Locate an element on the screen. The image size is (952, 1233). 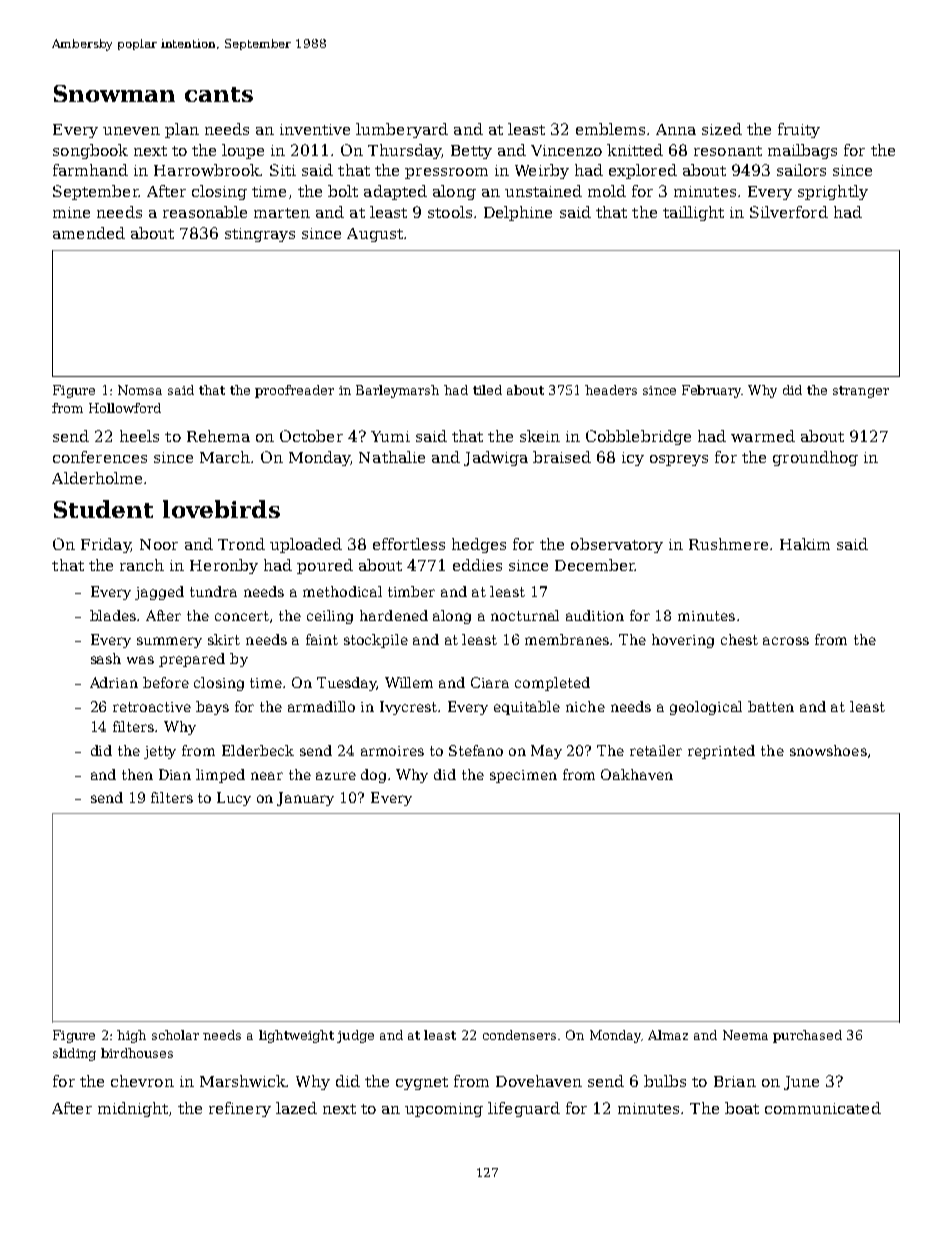
February is located at coordinates (711, 391).
